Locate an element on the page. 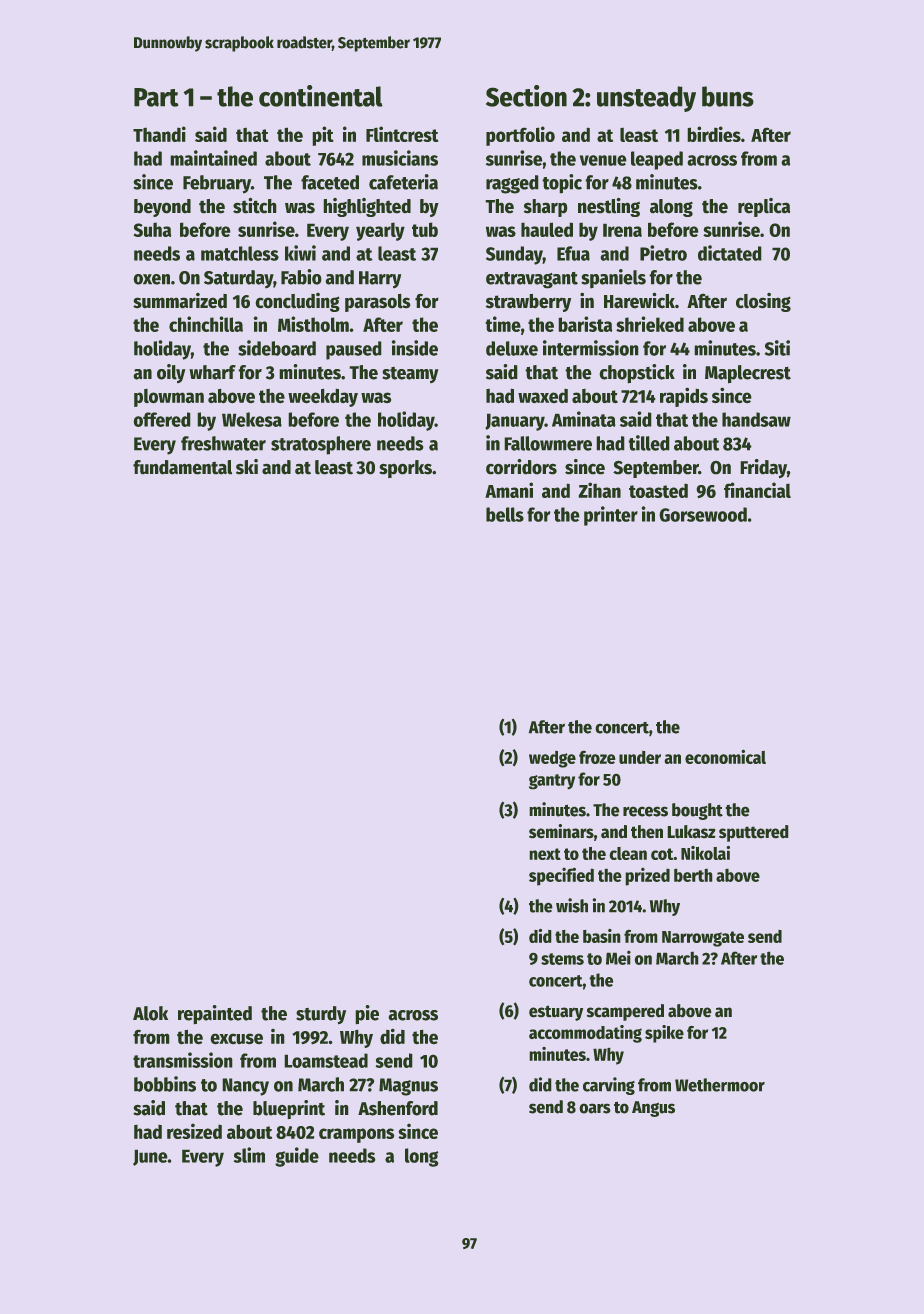 The width and height of the image is (924, 1314). continental is located at coordinates (321, 96).
